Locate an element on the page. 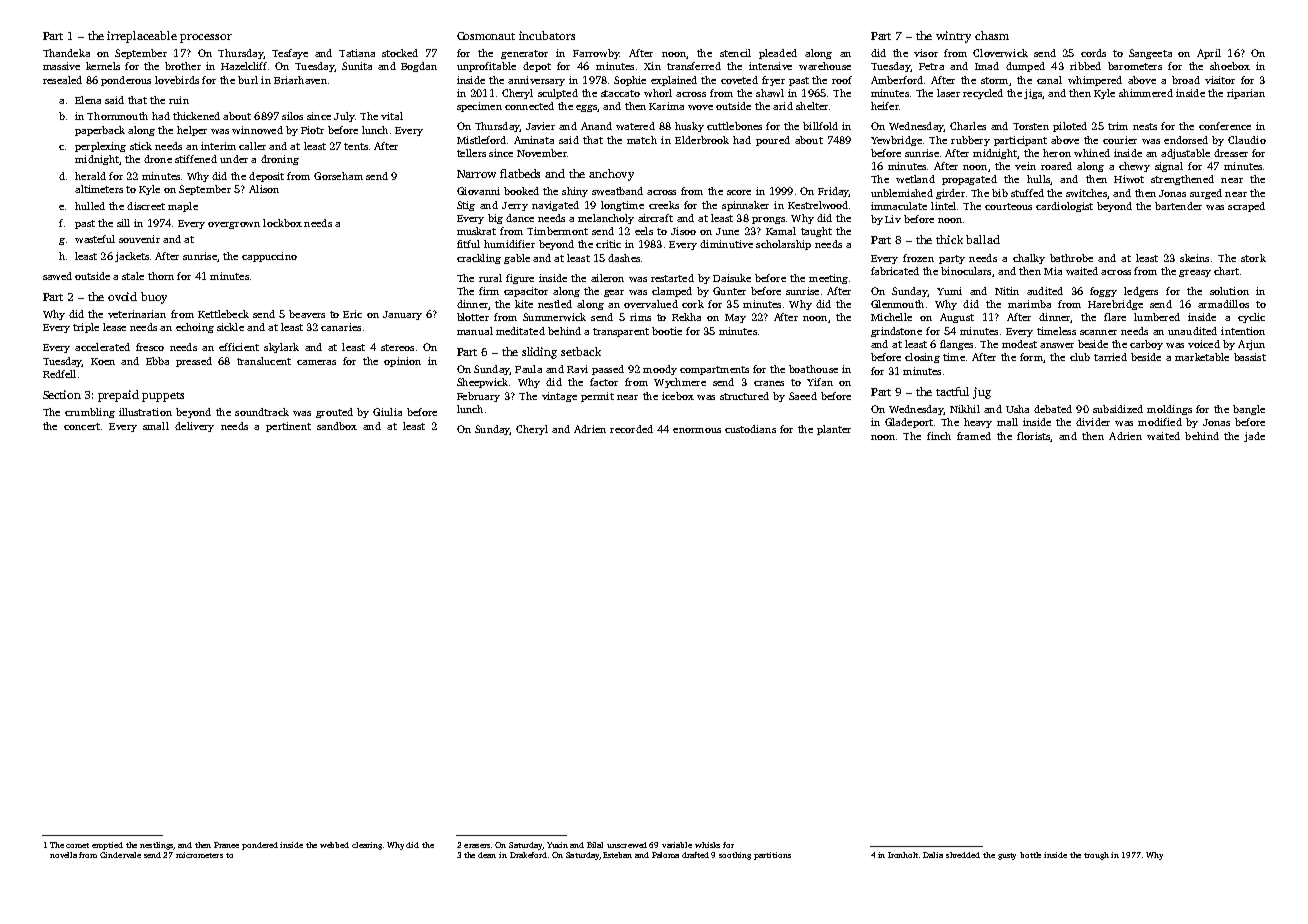 This document has height=924, width=1308. comet is located at coordinates (77, 845).
